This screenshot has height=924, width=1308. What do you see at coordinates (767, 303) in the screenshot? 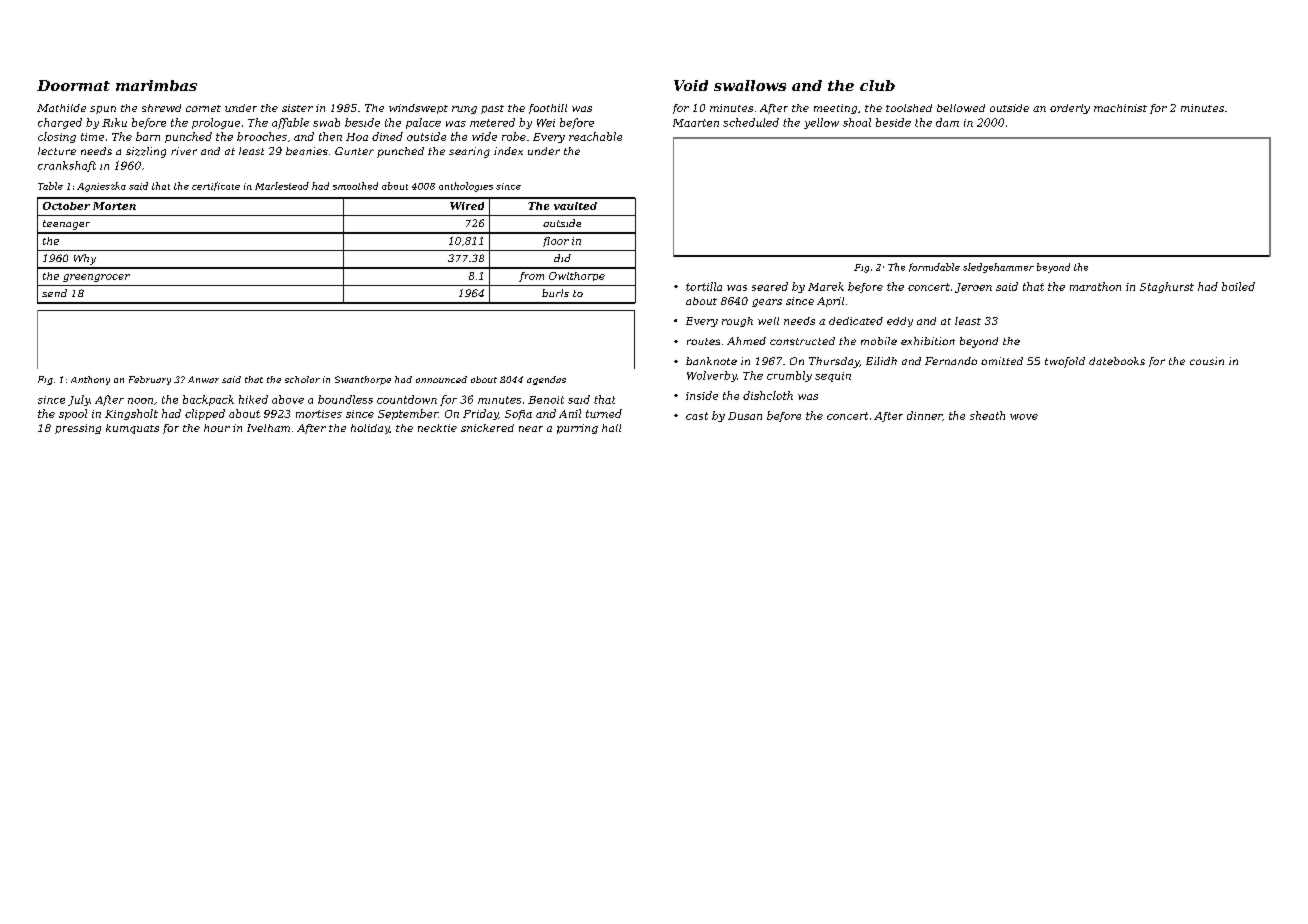
I see `gears` at bounding box center [767, 303].
